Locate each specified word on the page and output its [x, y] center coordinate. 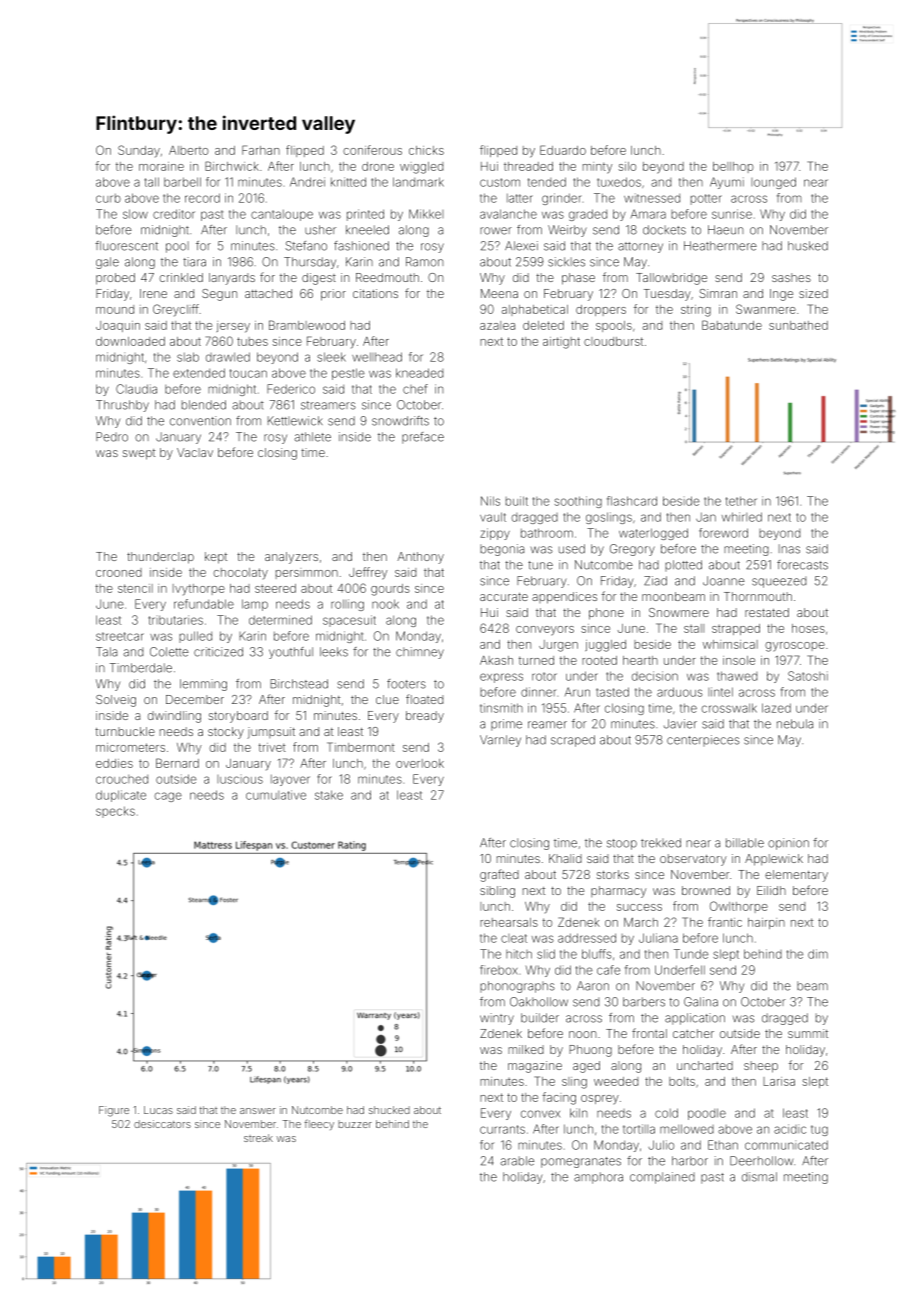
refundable [204, 604]
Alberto [189, 150]
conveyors [545, 631]
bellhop [733, 167]
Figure [114, 1111]
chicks [426, 150]
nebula [795, 724]
